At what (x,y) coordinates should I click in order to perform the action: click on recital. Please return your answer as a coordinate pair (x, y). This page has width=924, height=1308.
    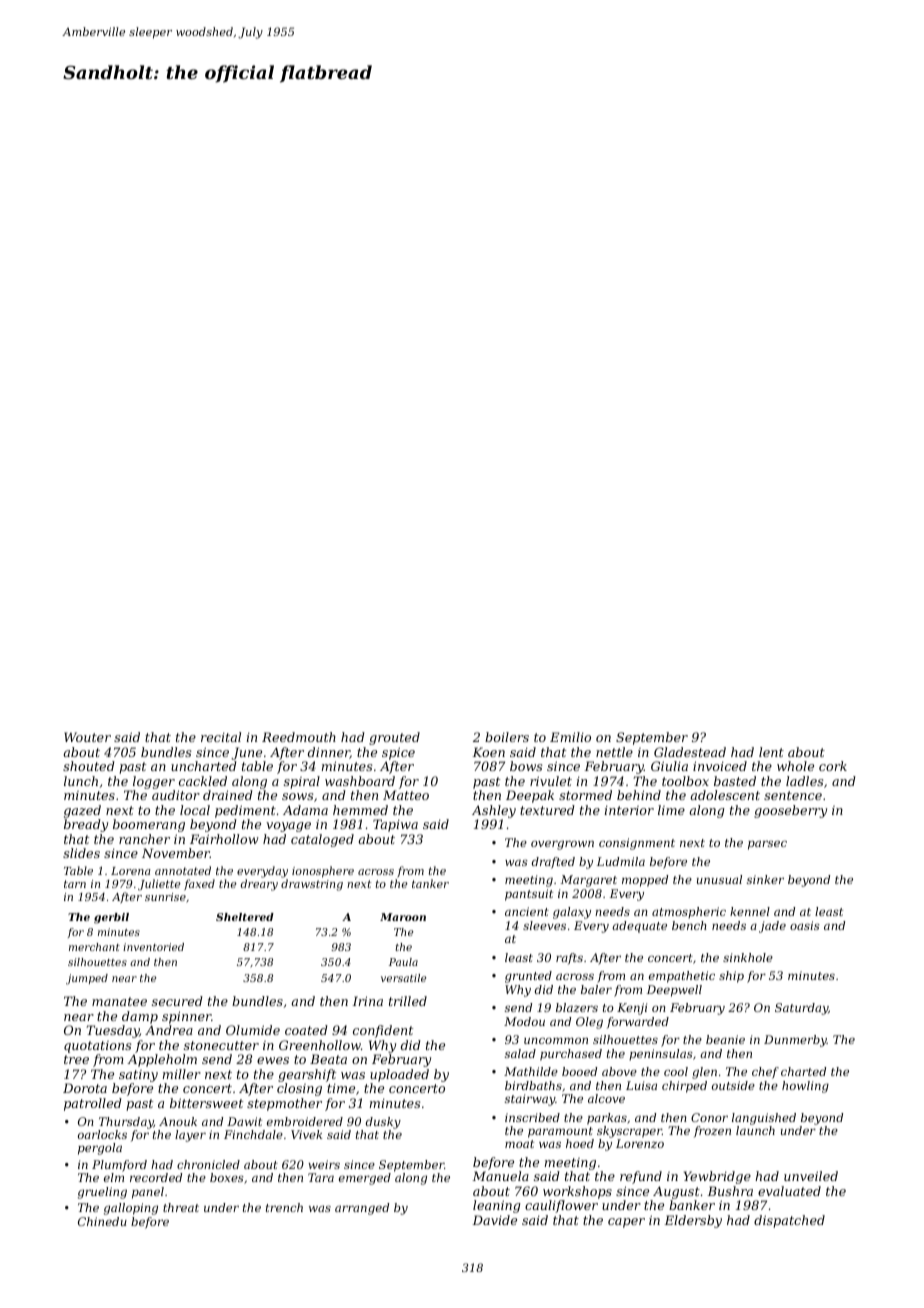
    Looking at the image, I should click on (221, 737).
